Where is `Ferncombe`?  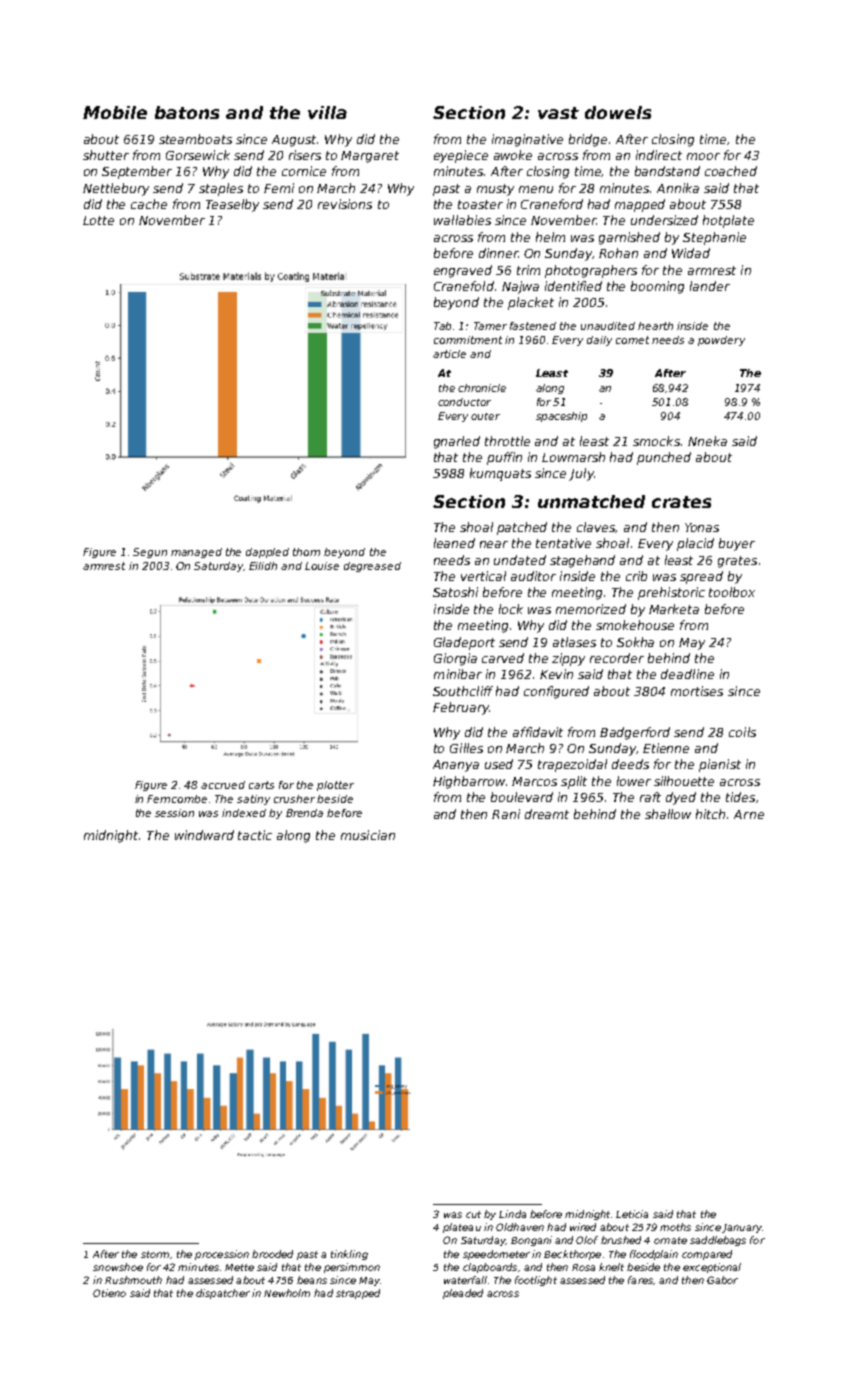 Ferncombe is located at coordinates (177, 799).
